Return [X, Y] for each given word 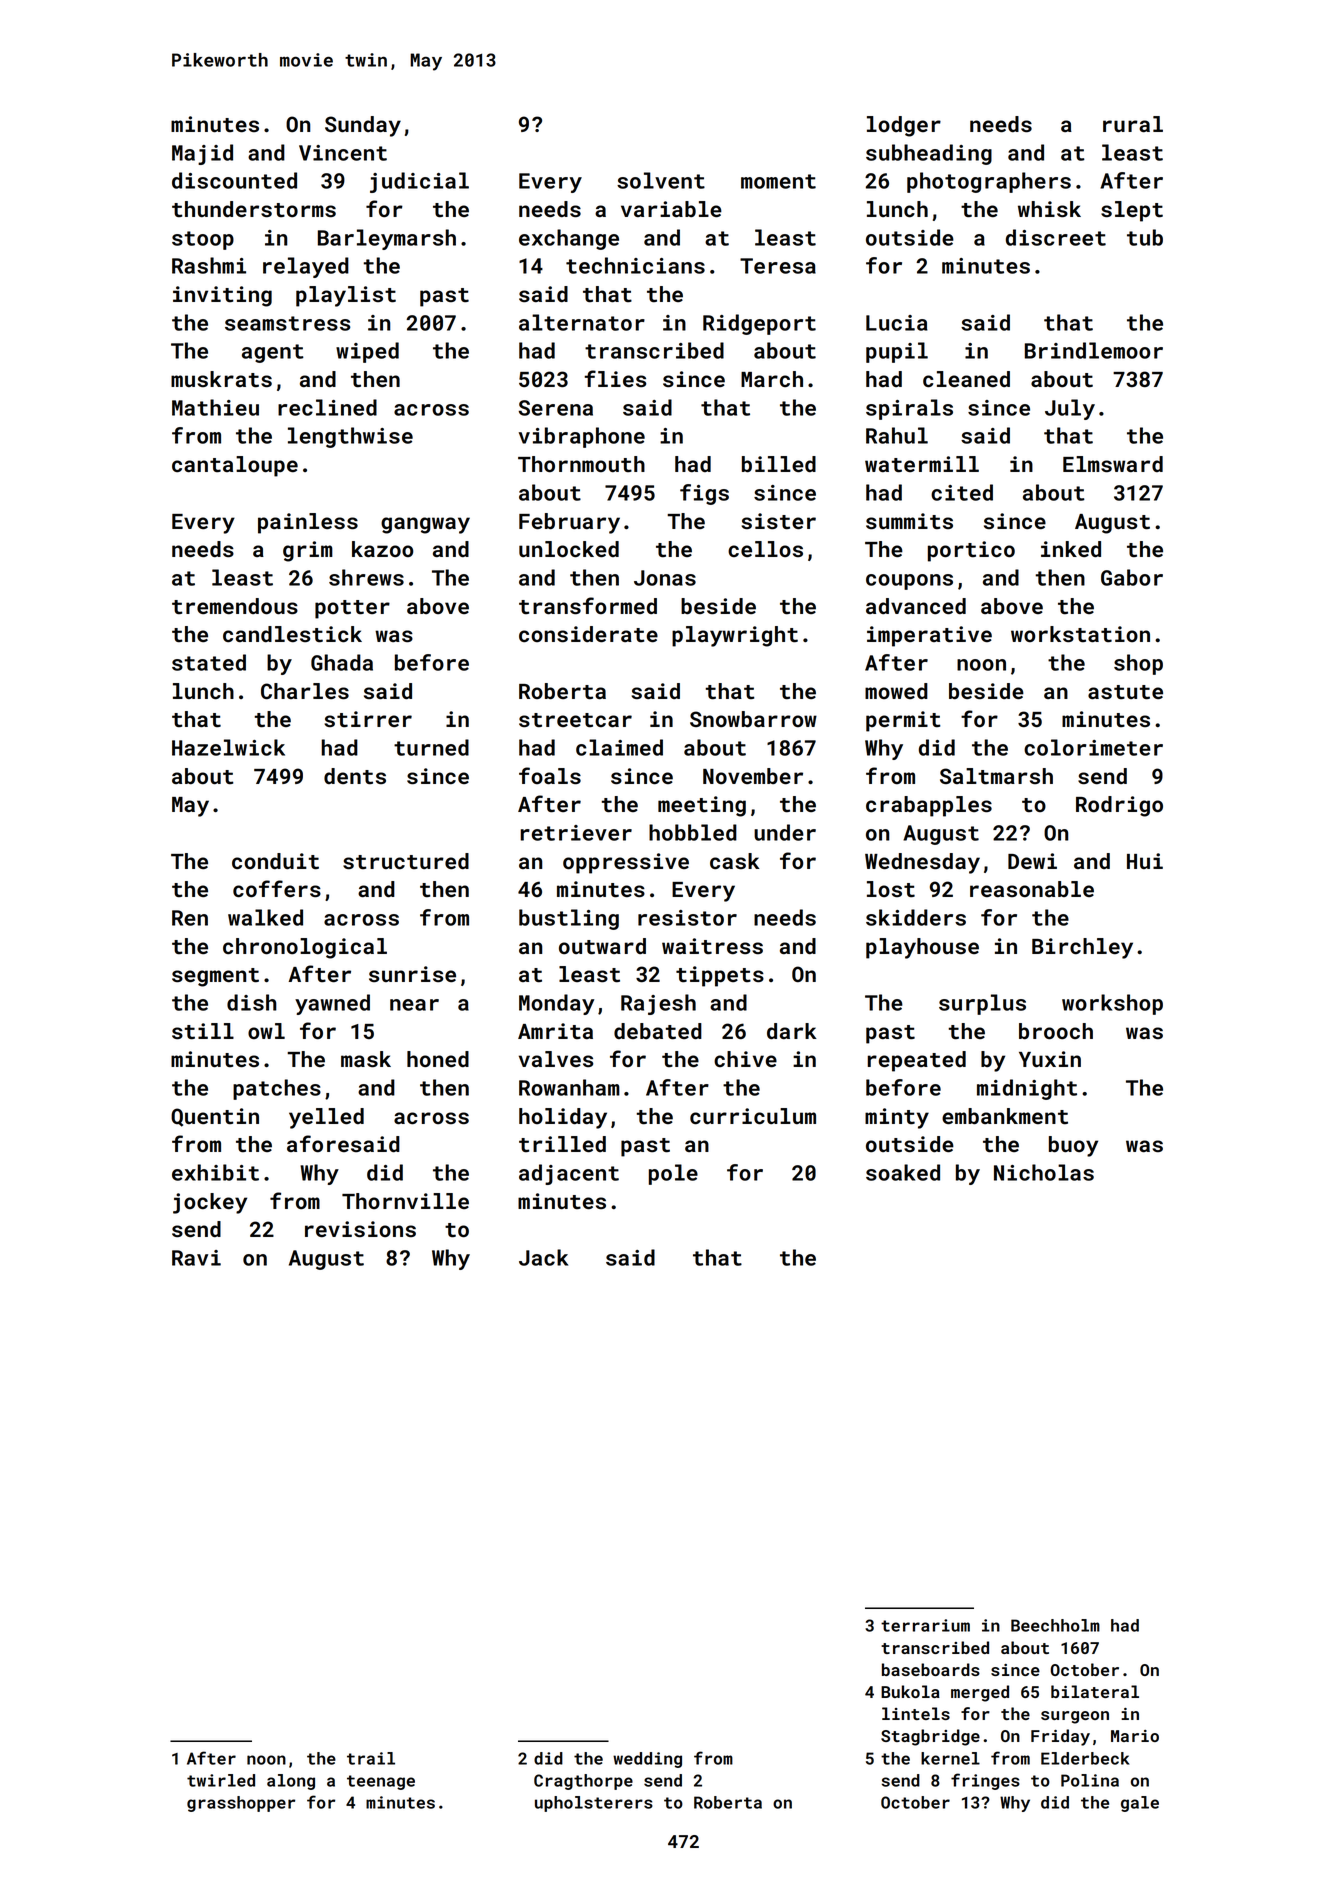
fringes [985, 1781]
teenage [381, 1782]
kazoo [382, 549]
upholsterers [594, 1804]
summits [909, 521]
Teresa [778, 266]
